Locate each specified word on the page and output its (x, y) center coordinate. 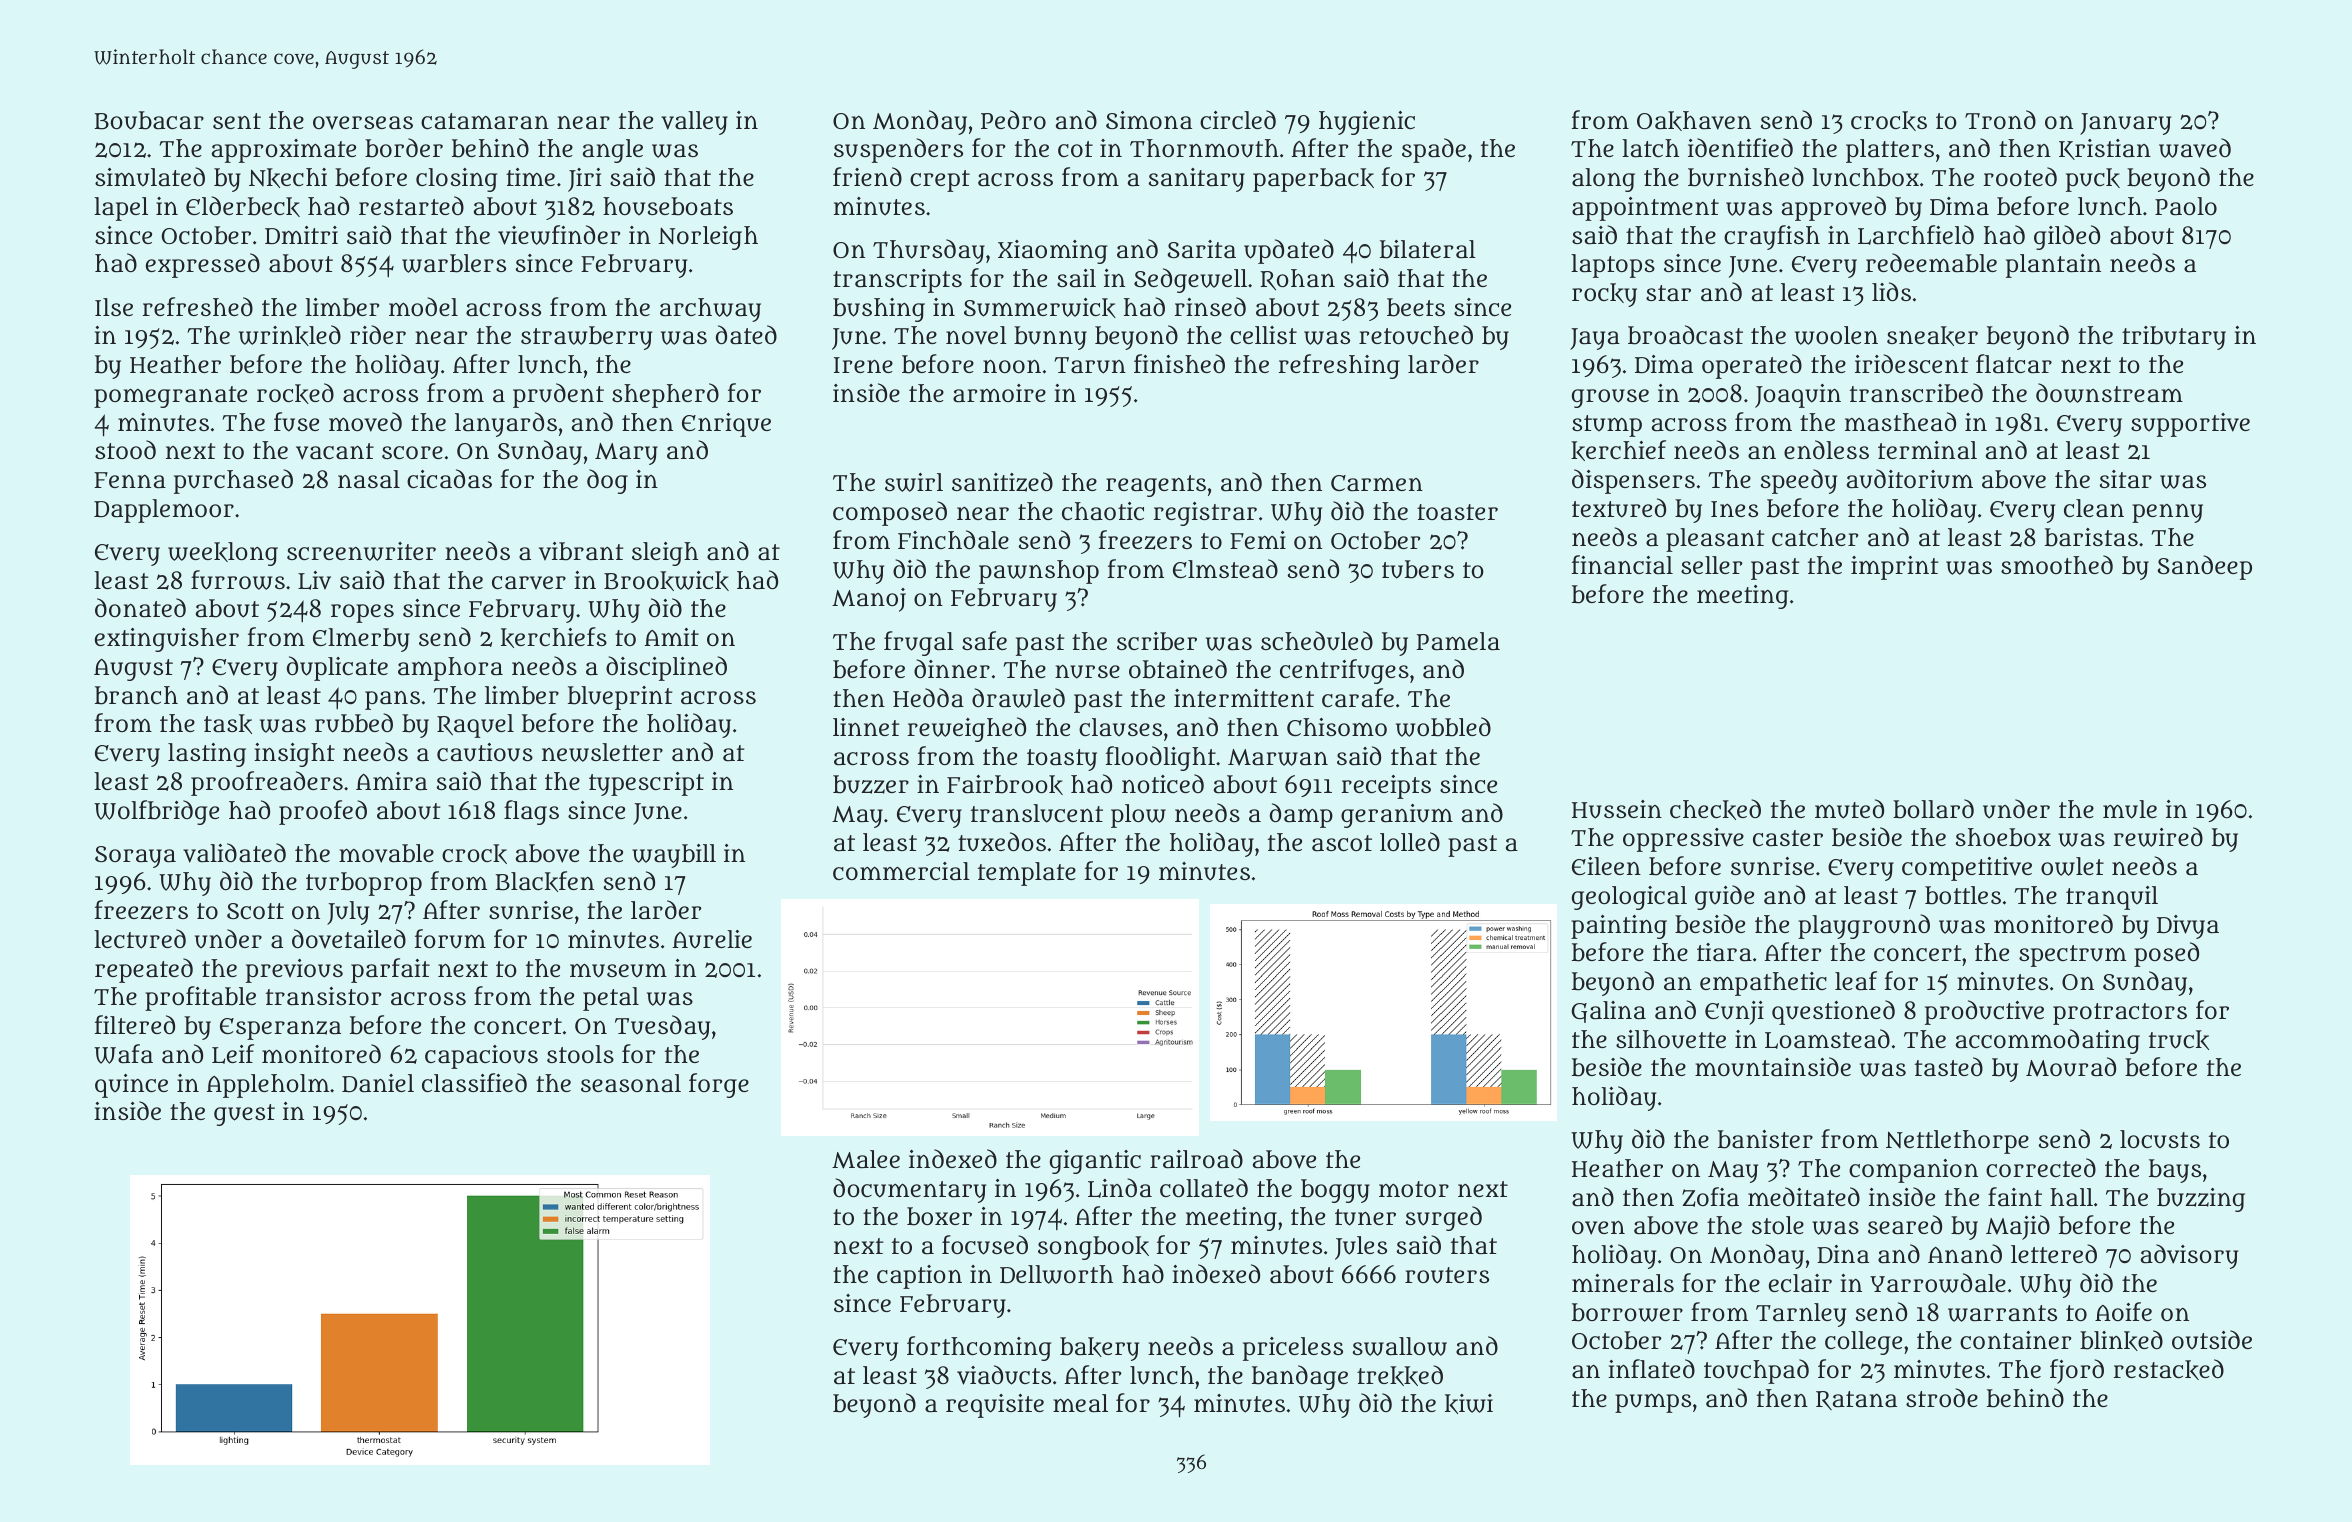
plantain (2053, 266)
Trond (2000, 119)
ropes (362, 613)
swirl (914, 482)
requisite (995, 1406)
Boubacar (149, 120)
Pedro (1013, 119)
